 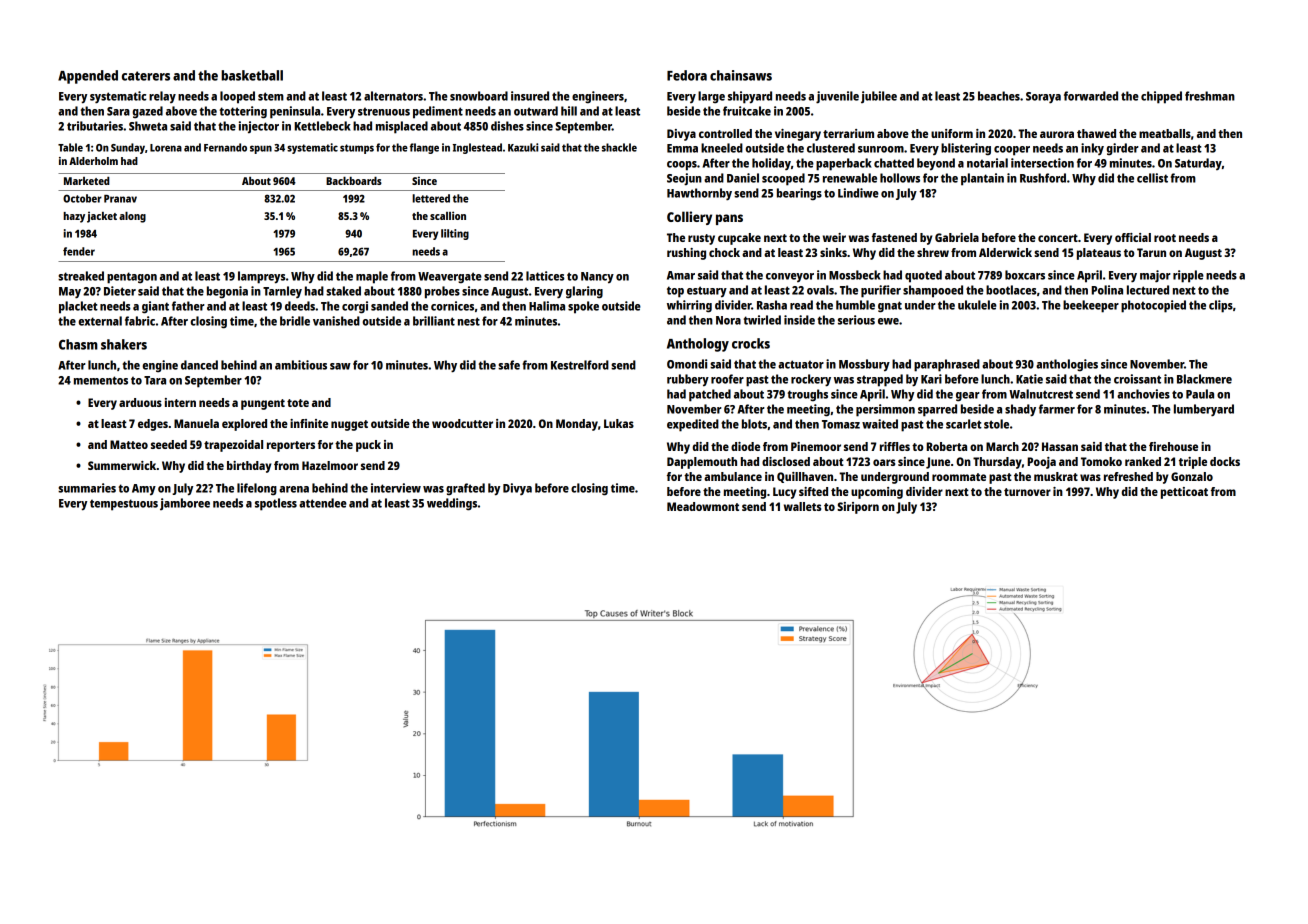 What do you see at coordinates (323, 503) in the document?
I see `attendee` at bounding box center [323, 503].
